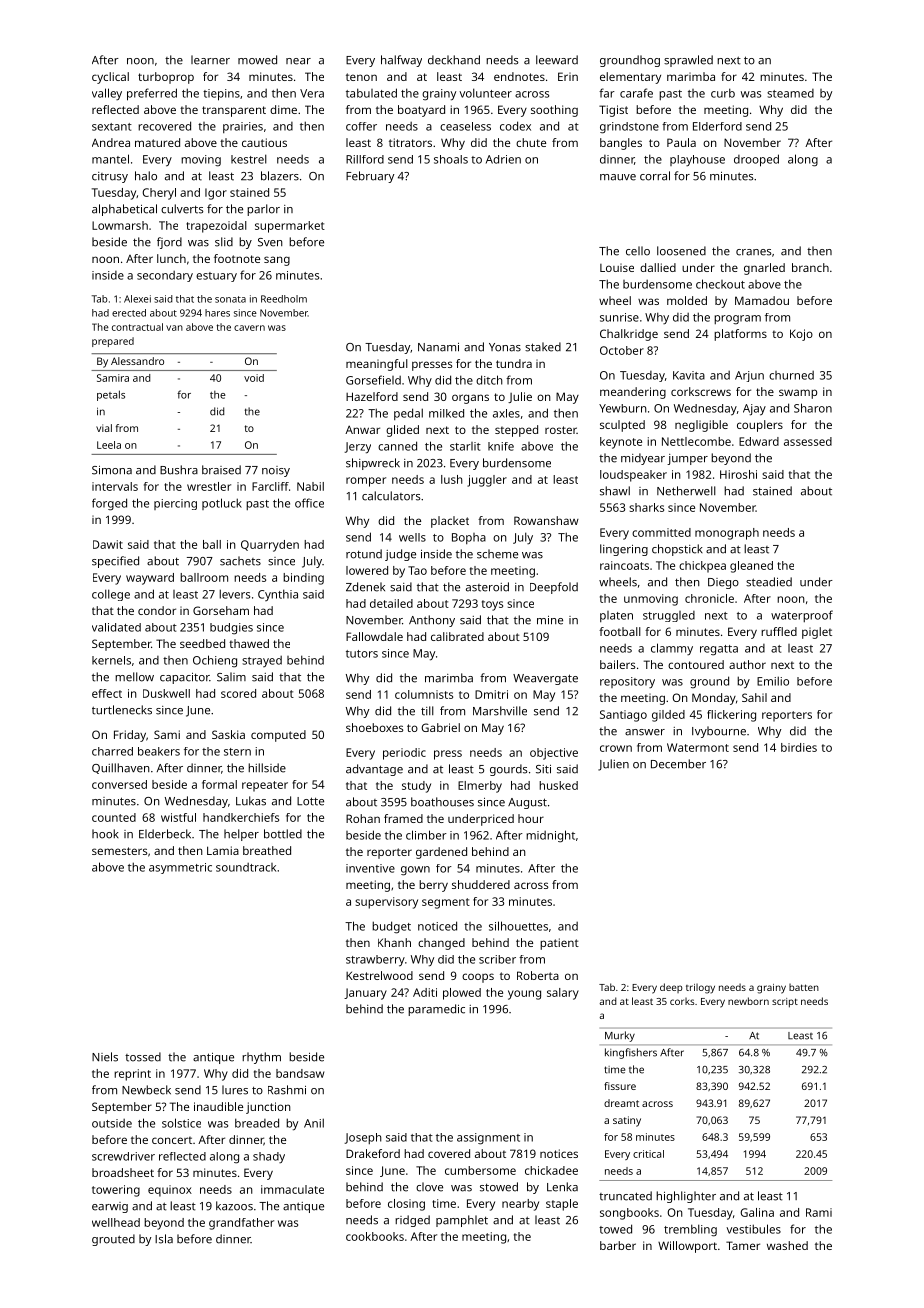 The image size is (924, 1308). I want to click on Khanh, so click(394, 942).
